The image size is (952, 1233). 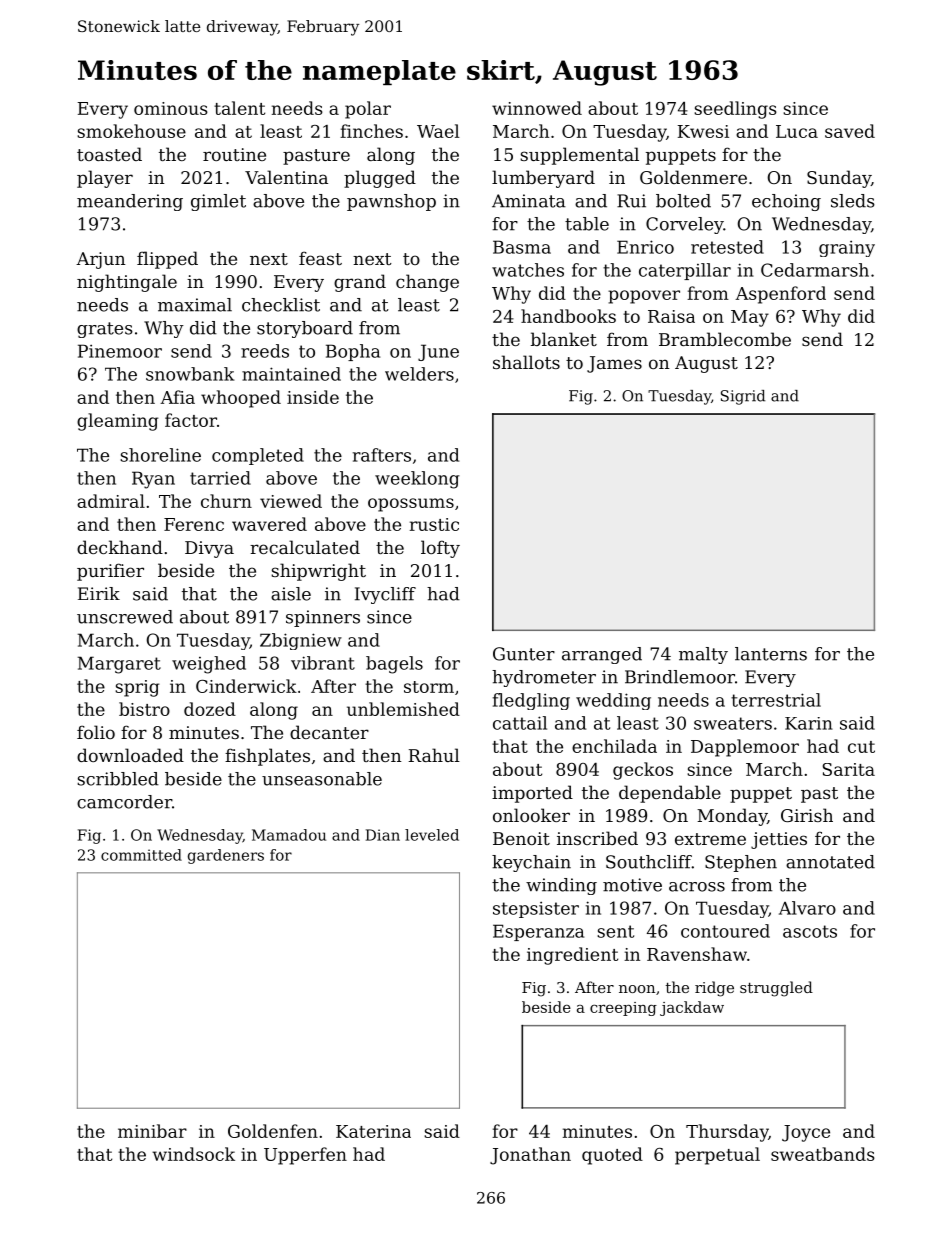 I want to click on winnowed, so click(x=537, y=108).
